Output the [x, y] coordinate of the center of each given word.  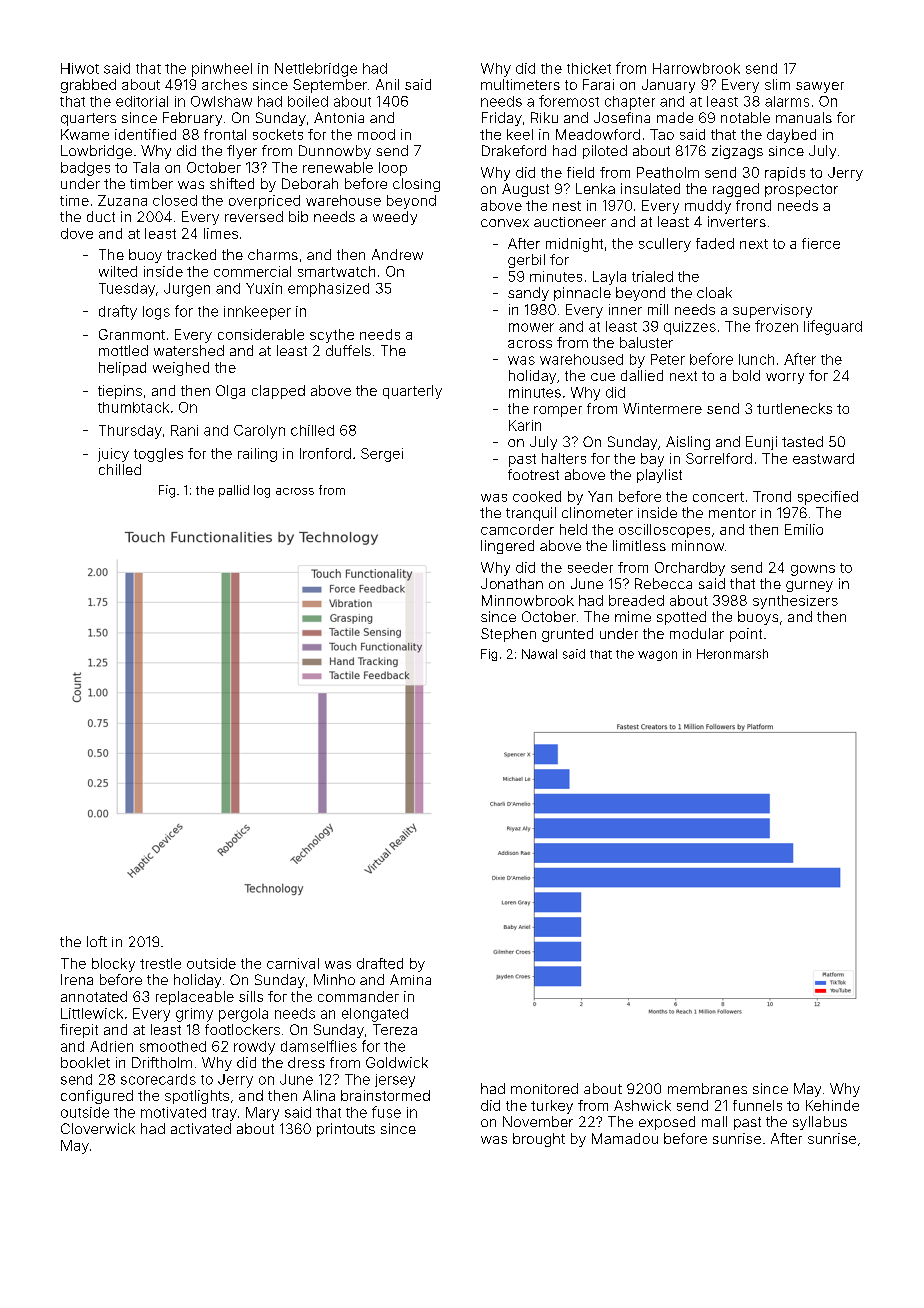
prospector [801, 190]
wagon [657, 656]
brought [539, 1140]
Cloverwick [98, 1128]
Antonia [339, 117]
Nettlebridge [316, 70]
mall [714, 1121]
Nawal [539, 654]
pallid [234, 491]
